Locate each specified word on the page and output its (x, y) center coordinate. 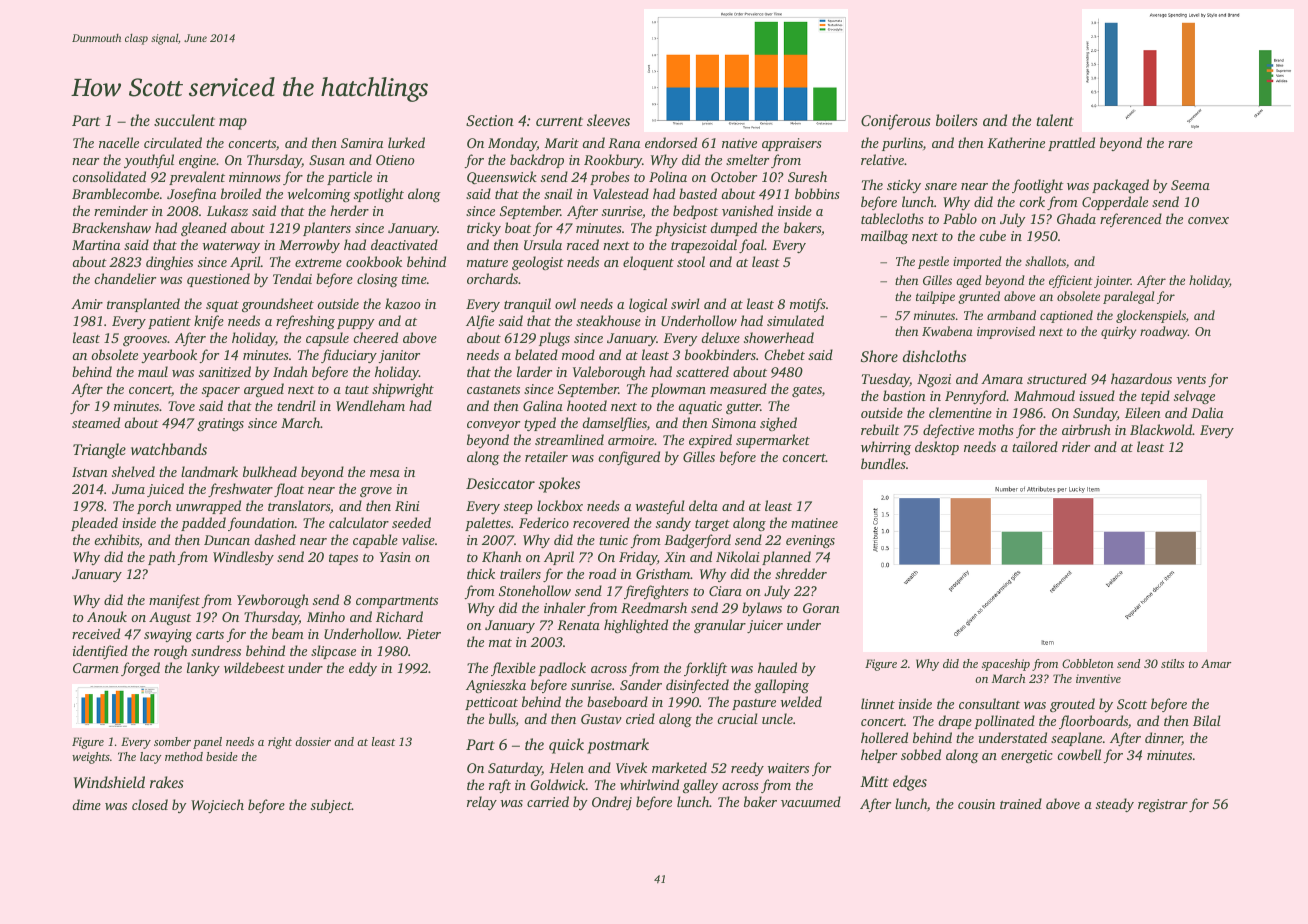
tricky (484, 229)
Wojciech (217, 806)
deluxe (720, 337)
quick (566, 746)
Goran (821, 608)
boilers (957, 120)
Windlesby (243, 558)
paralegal (1128, 297)
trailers (520, 573)
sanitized (225, 371)
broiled (241, 193)
